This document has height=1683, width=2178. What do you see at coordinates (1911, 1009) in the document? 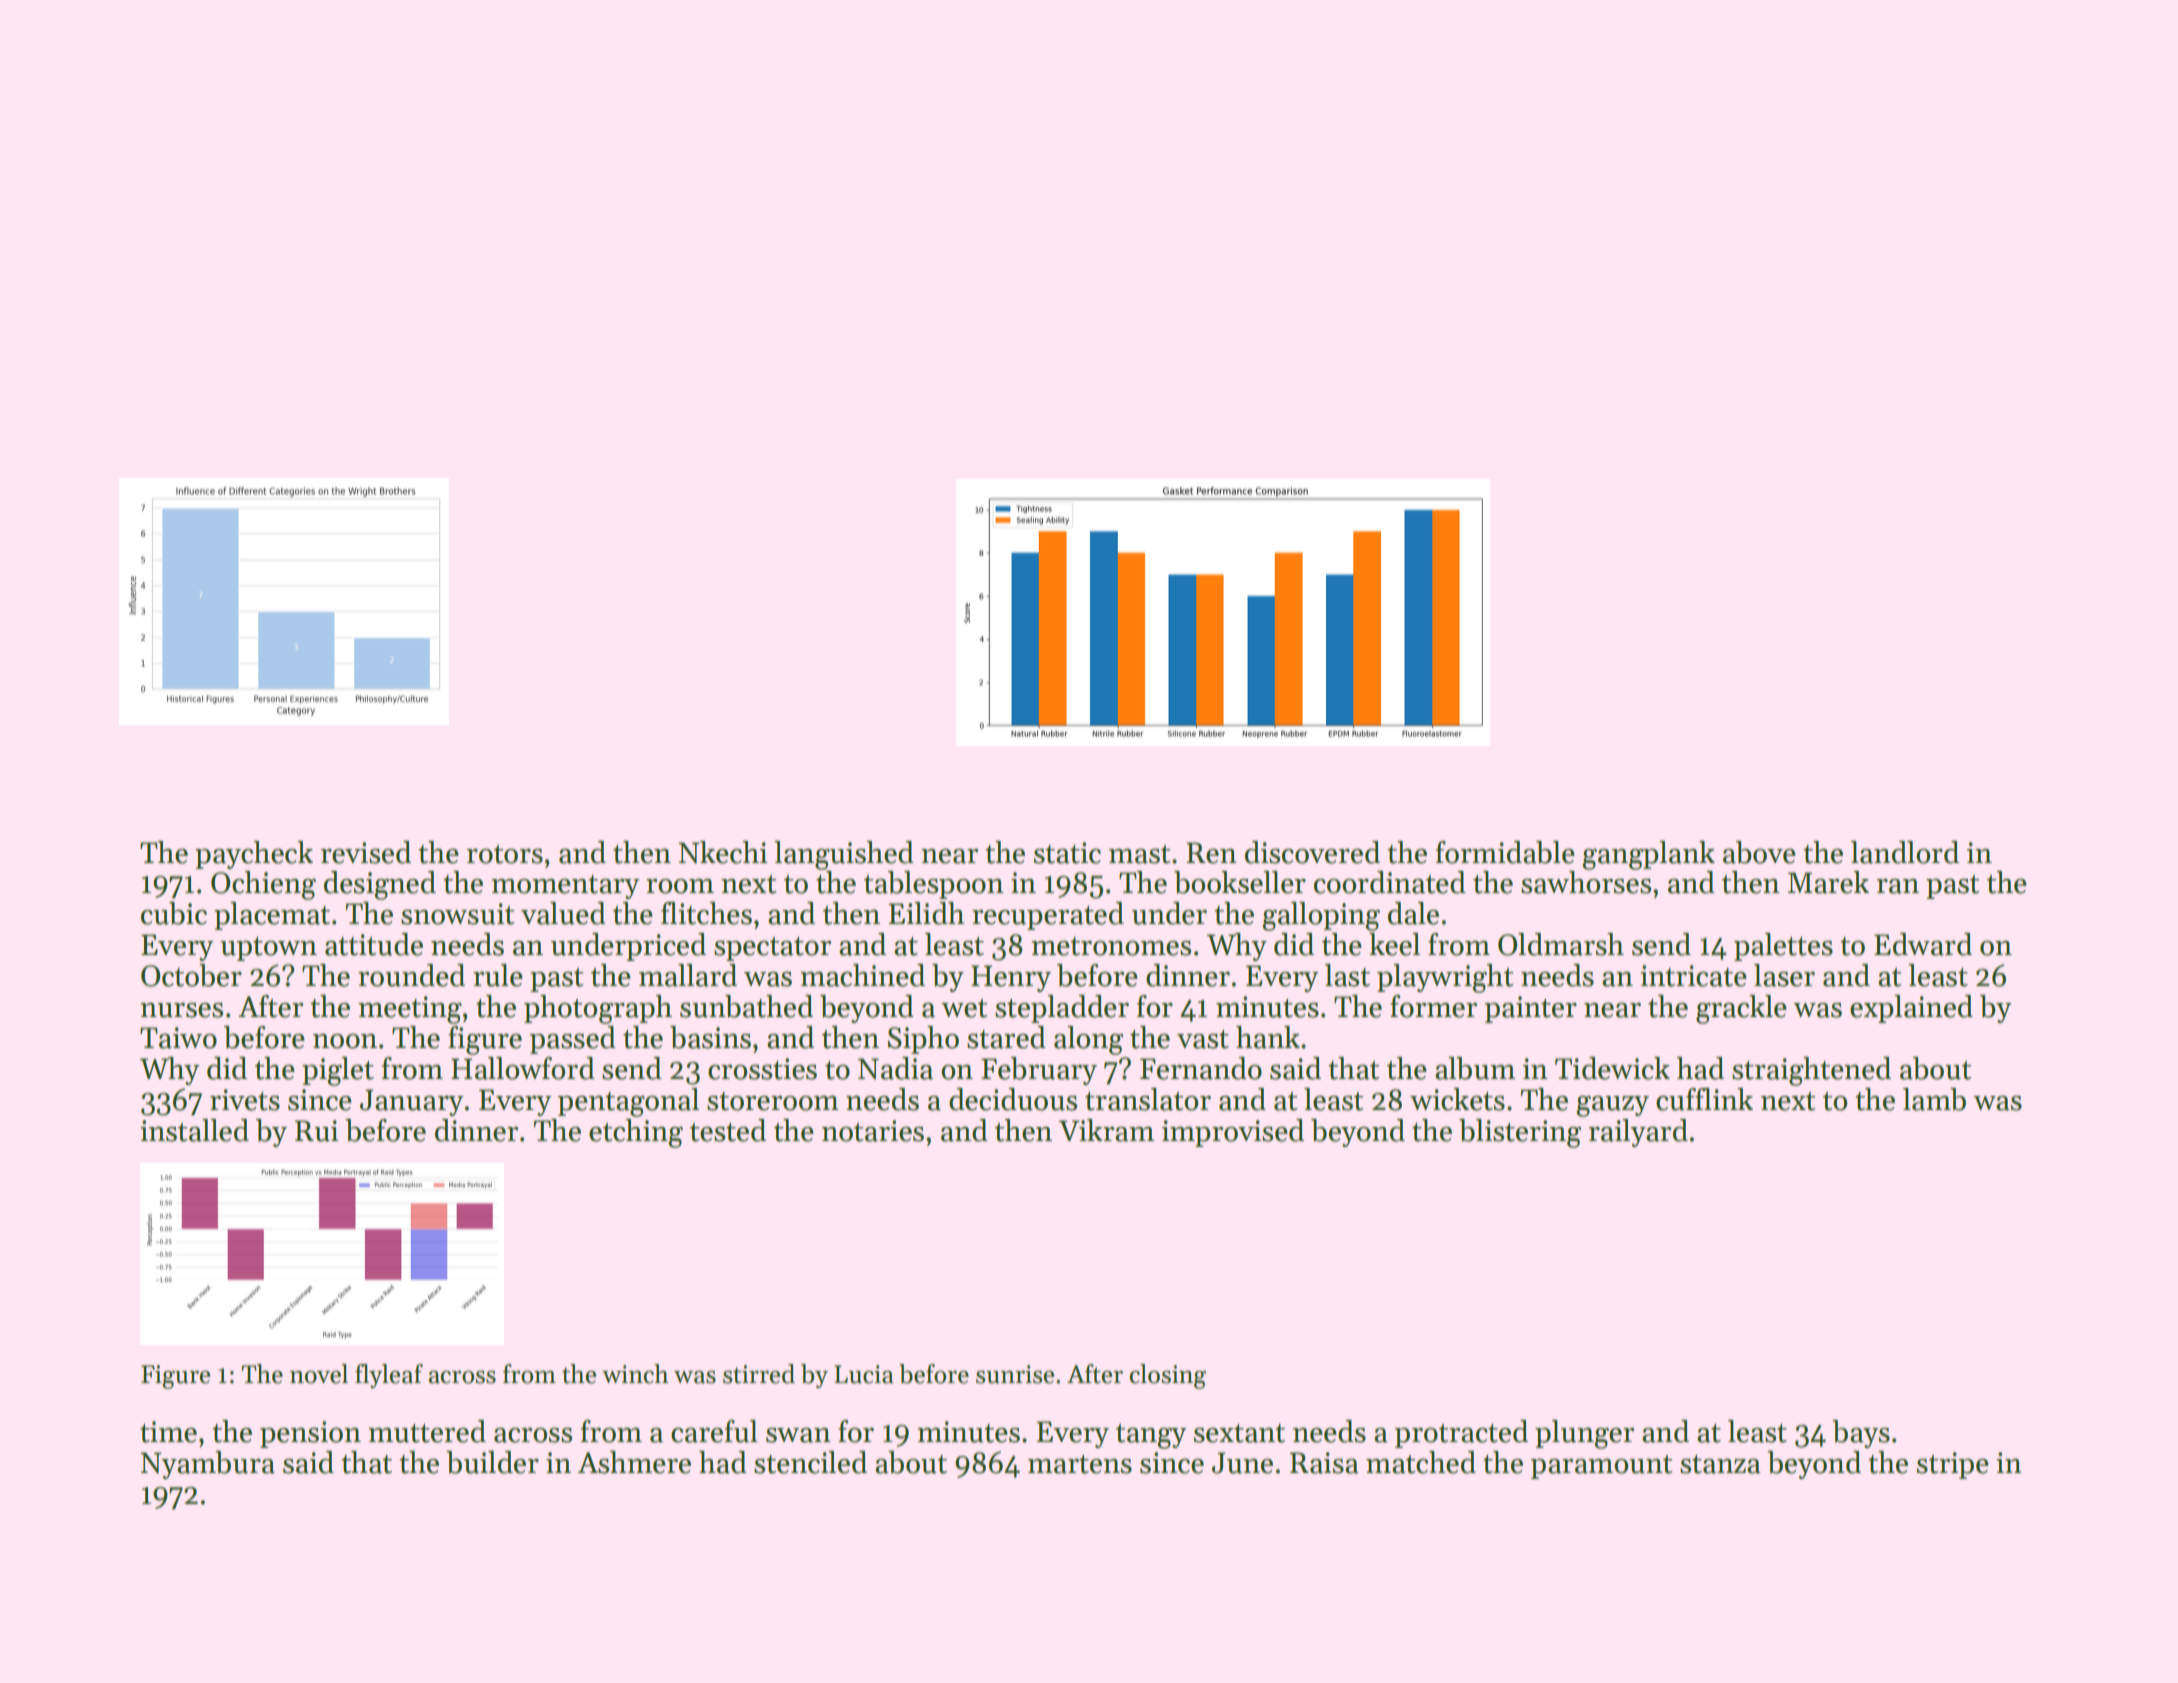
I see `explained` at bounding box center [1911, 1009].
